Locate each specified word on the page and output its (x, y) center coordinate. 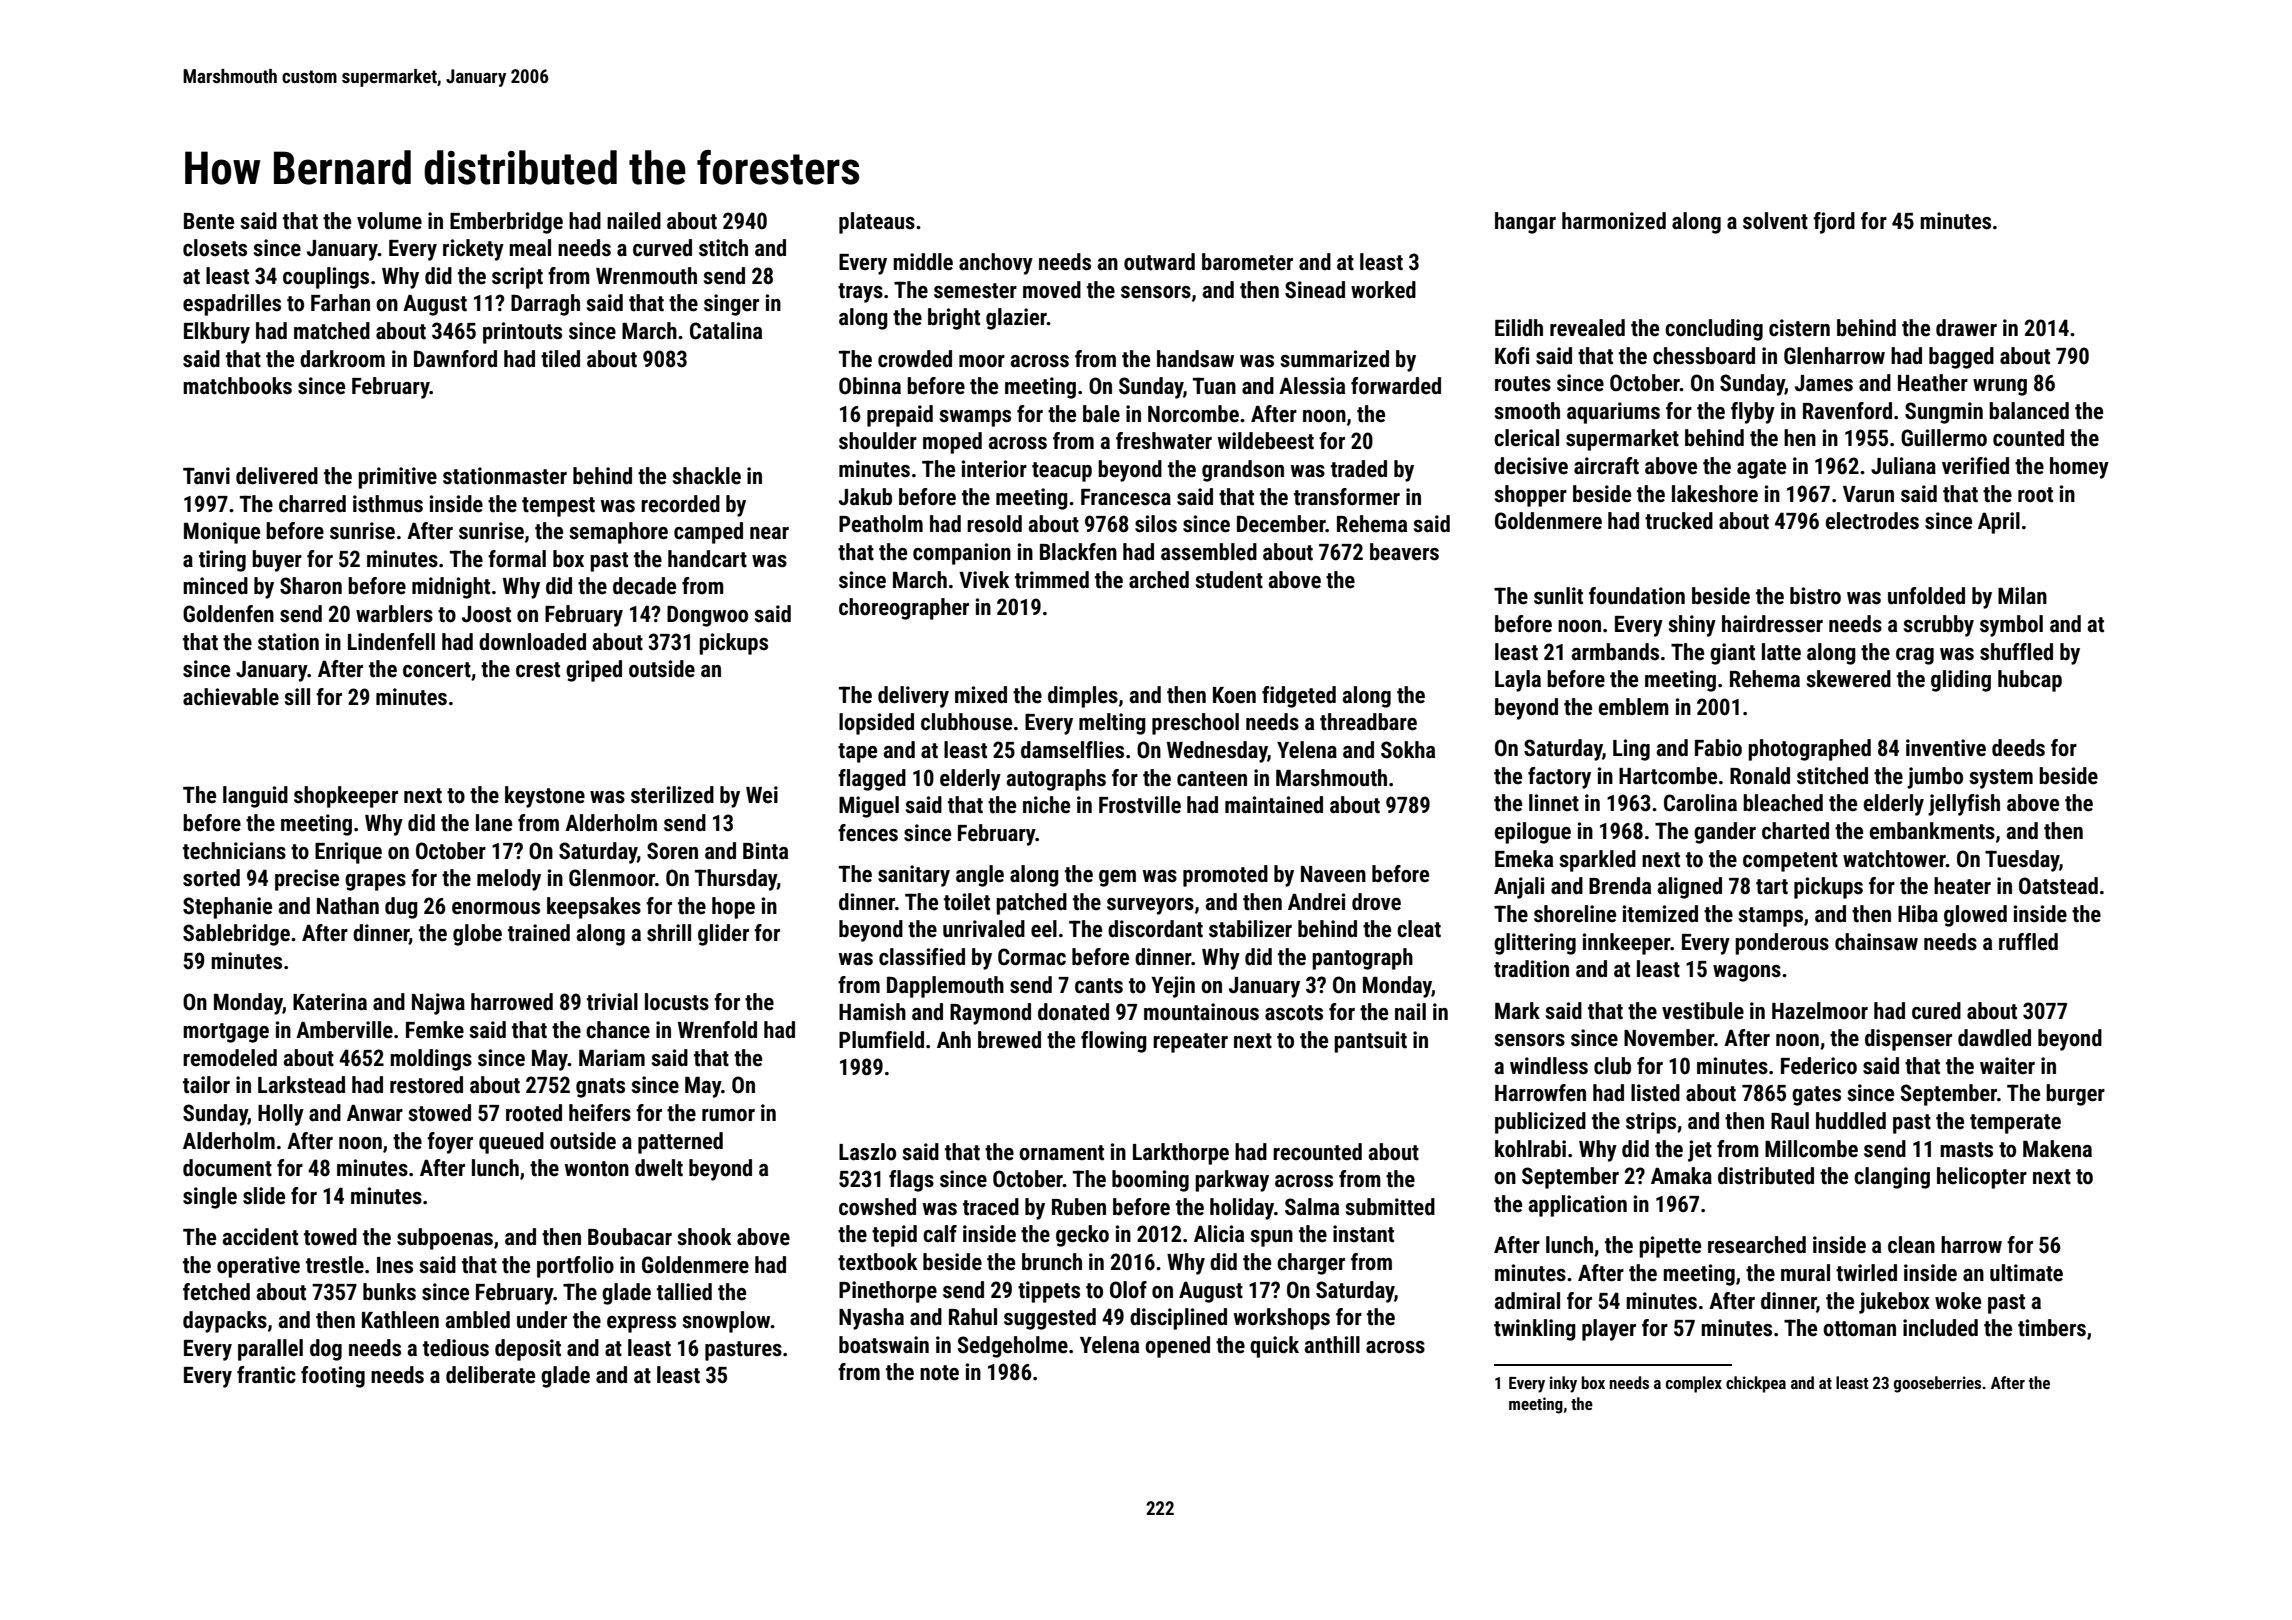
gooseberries (1937, 1384)
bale (1101, 414)
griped (594, 671)
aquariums (1613, 413)
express (641, 1324)
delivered (277, 476)
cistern (1799, 328)
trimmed (1052, 580)
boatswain (884, 1345)
